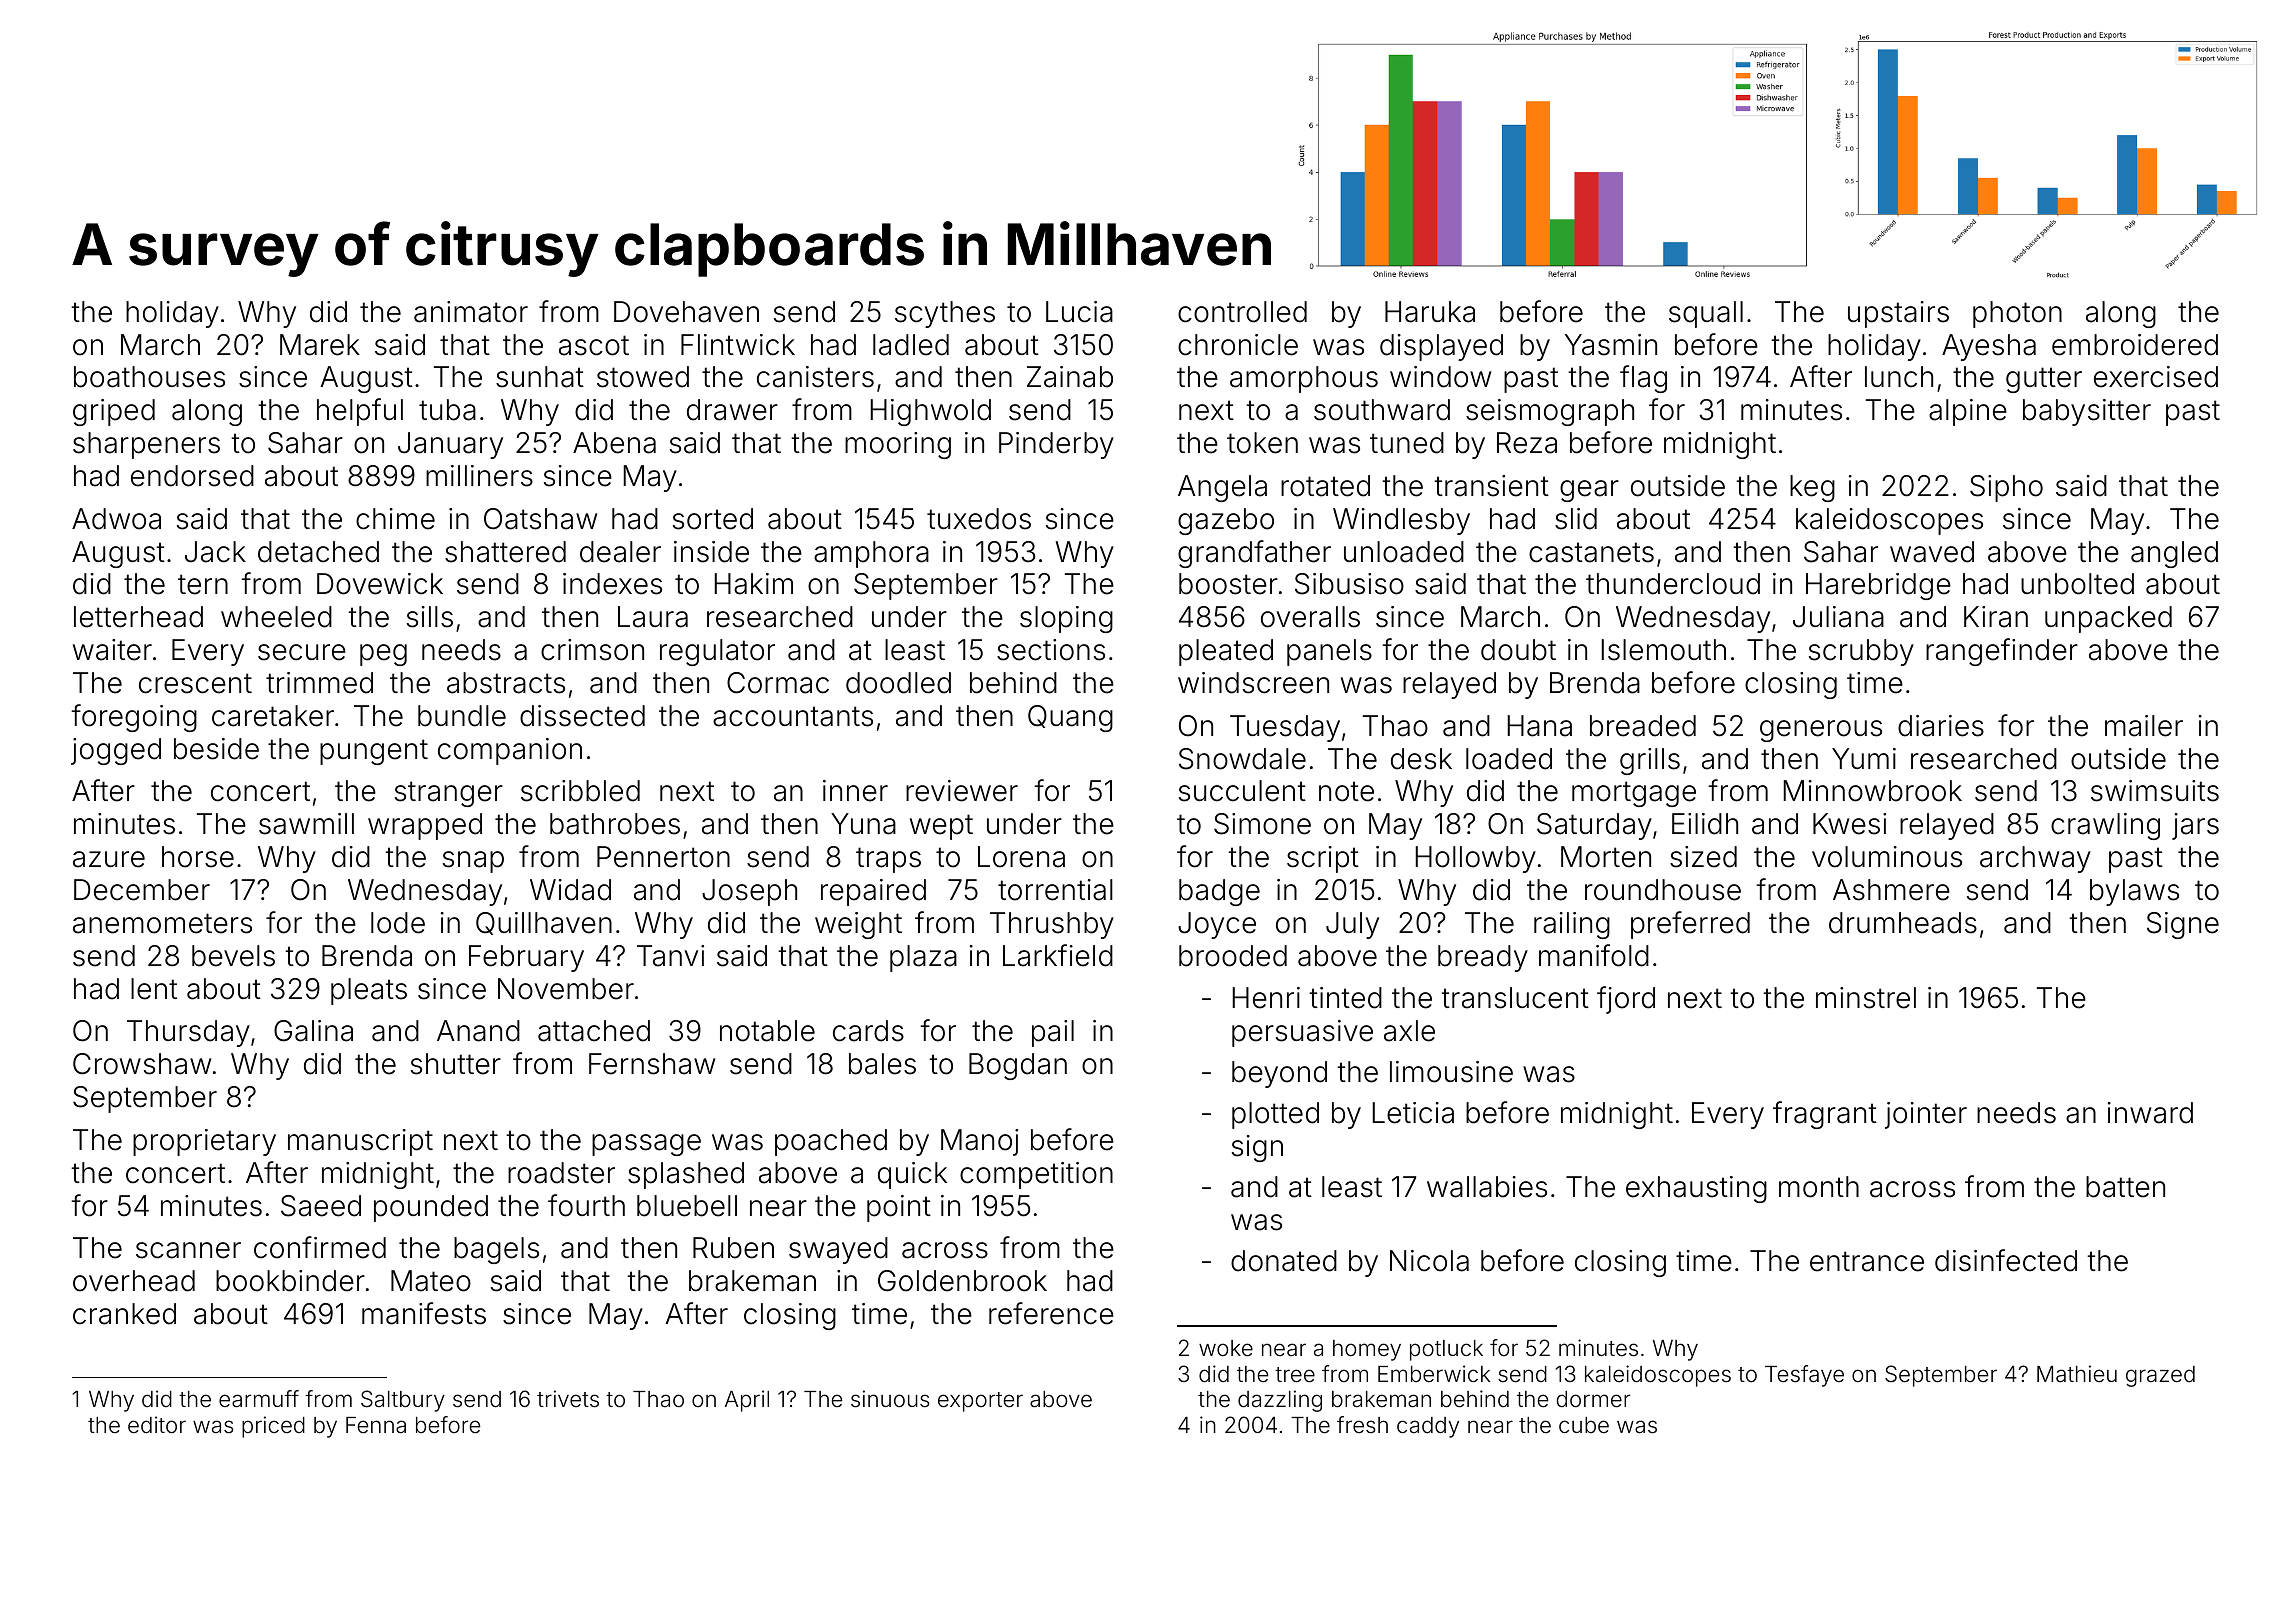  I want to click on competition, so click(1036, 1175).
